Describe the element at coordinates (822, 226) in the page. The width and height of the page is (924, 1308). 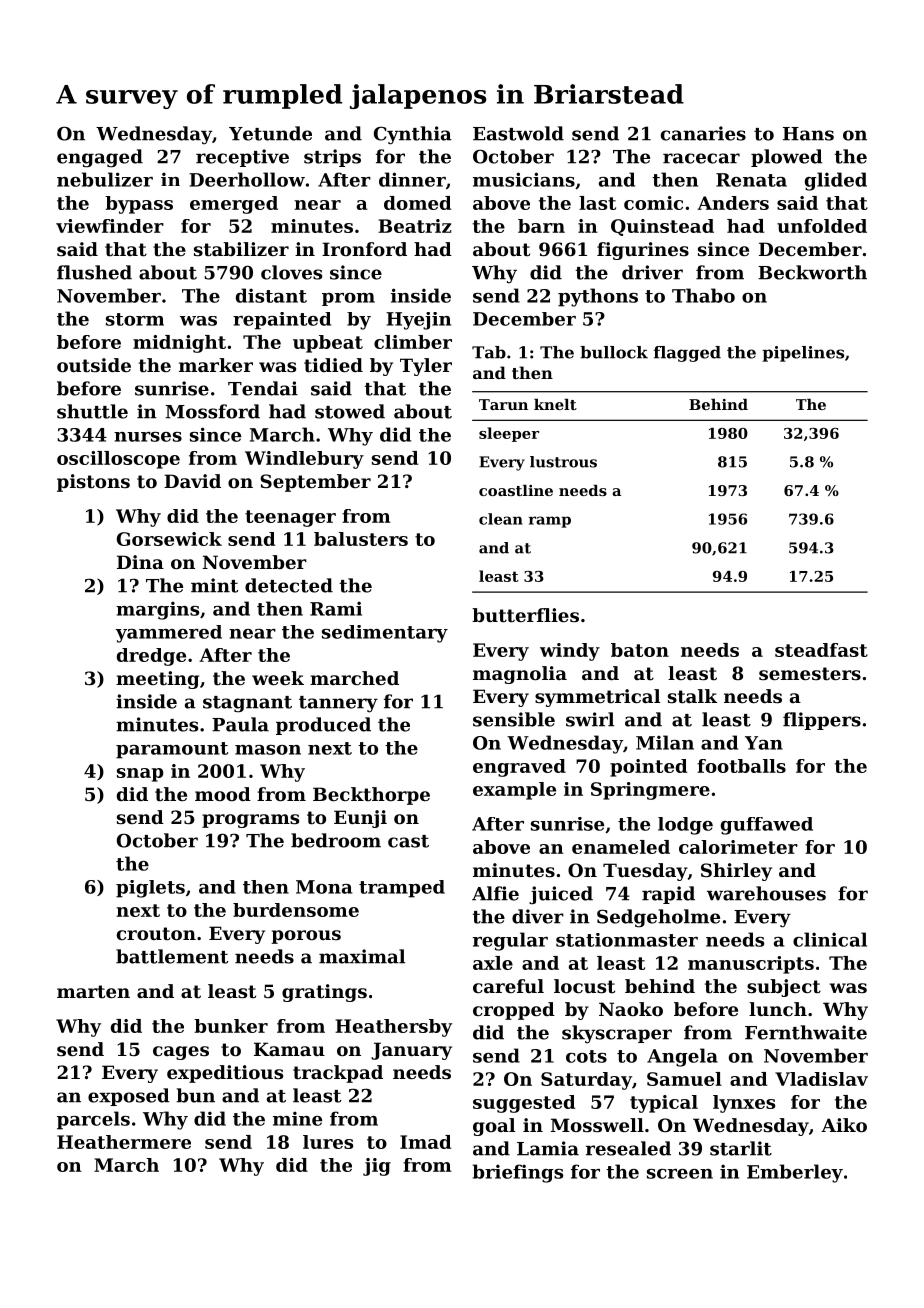
I see `unfolded` at that location.
